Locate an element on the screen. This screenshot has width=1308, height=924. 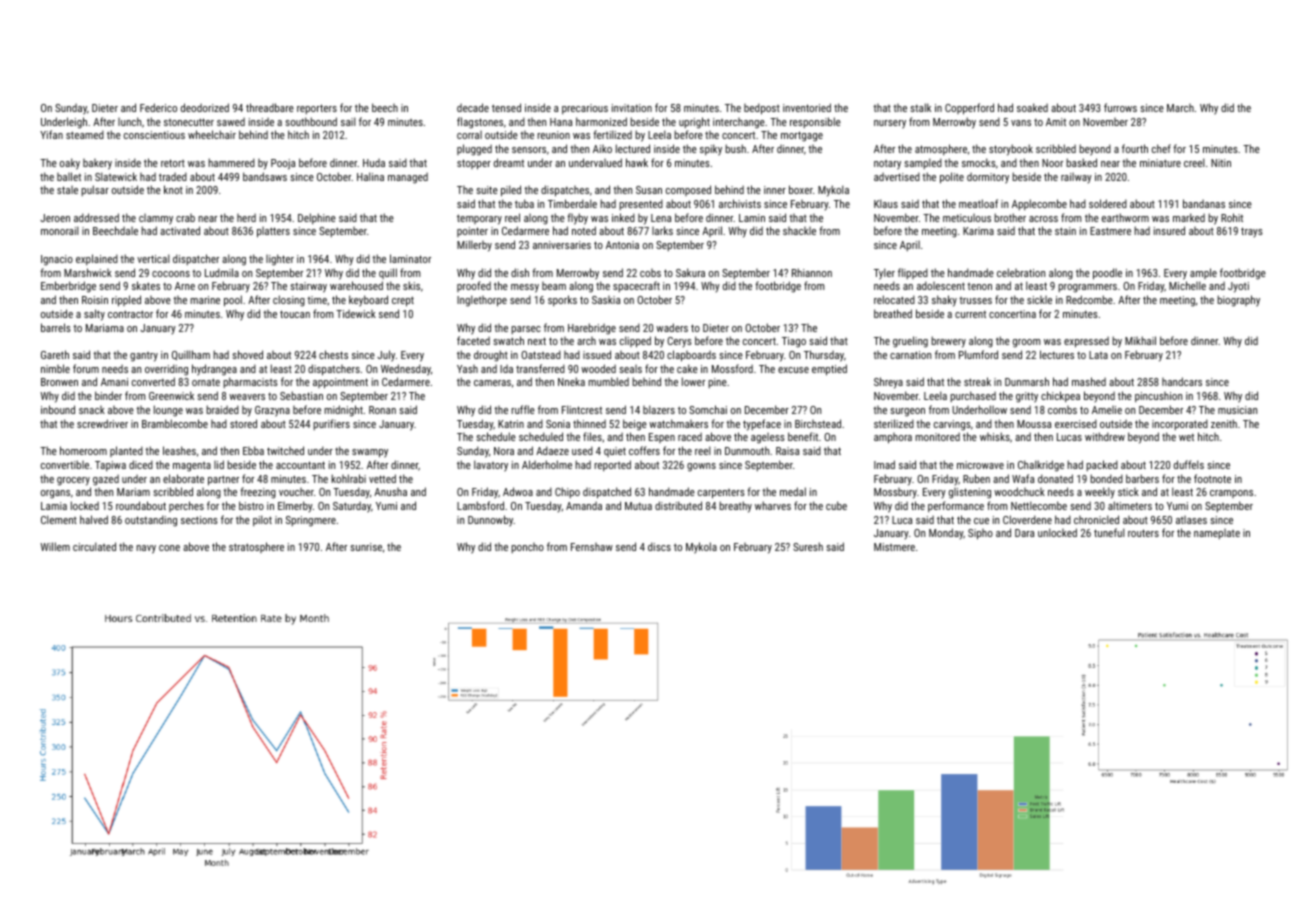
Willem is located at coordinates (55, 546).
